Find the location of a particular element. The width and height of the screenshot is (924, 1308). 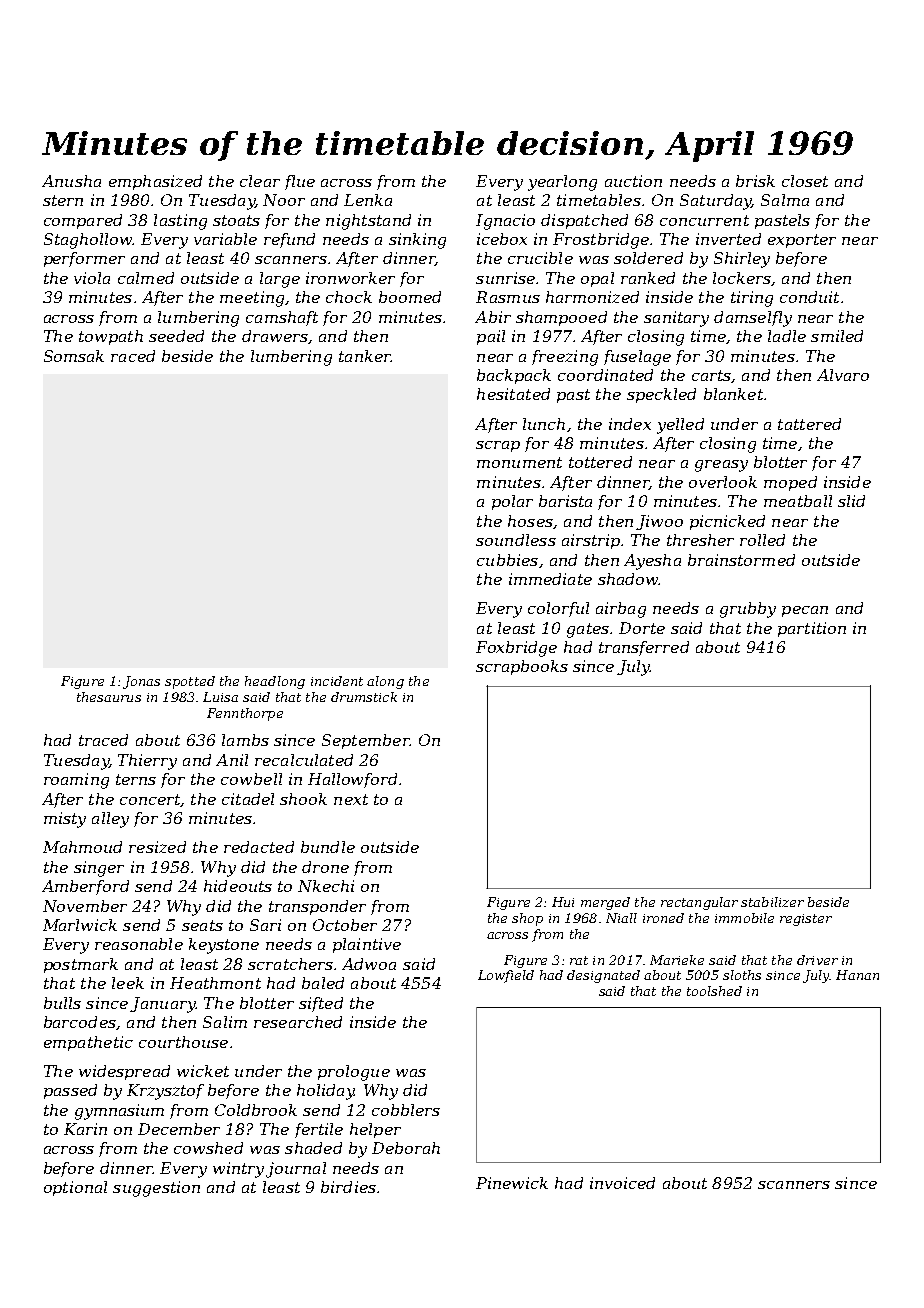

tanker is located at coordinates (365, 356).
